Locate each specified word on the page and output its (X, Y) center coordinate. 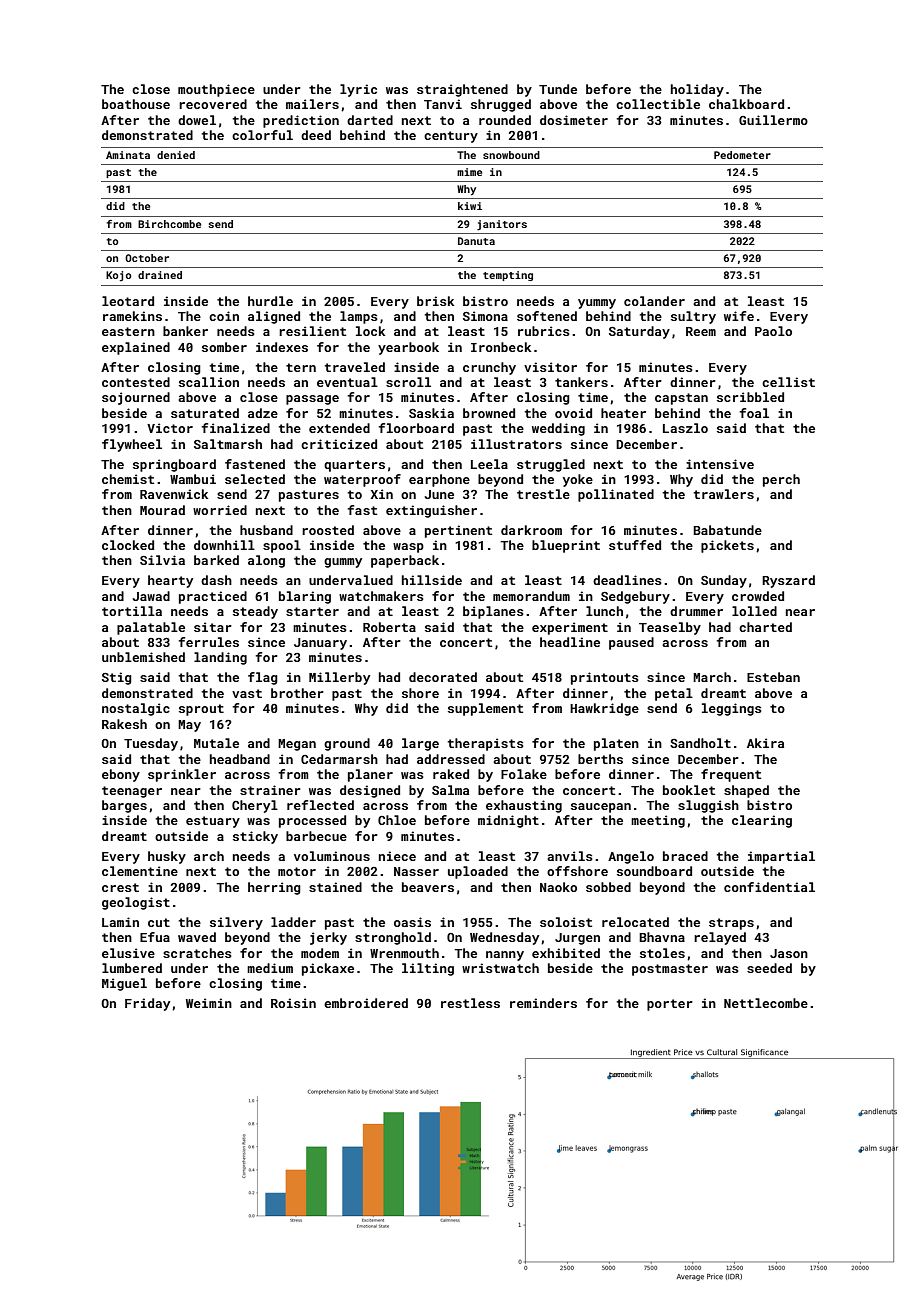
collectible (658, 104)
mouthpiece (216, 90)
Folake (524, 774)
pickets (727, 546)
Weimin (209, 1003)
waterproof (362, 480)
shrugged (501, 105)
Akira (765, 743)
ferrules (209, 642)
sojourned (136, 398)
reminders (543, 1003)
